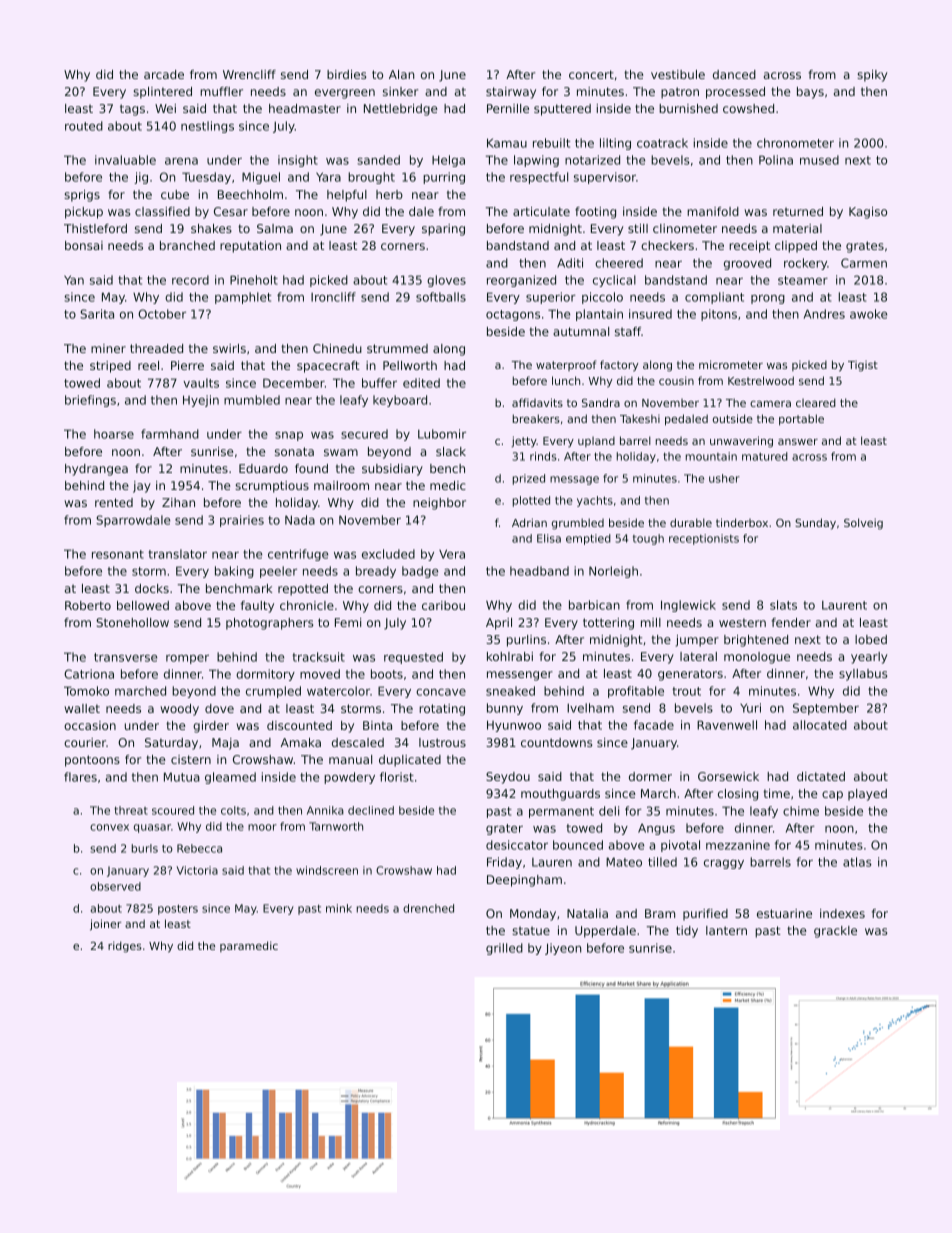 This screenshot has width=952, height=1233. Describe the element at coordinates (719, 315) in the screenshot. I see `pitons` at that location.
